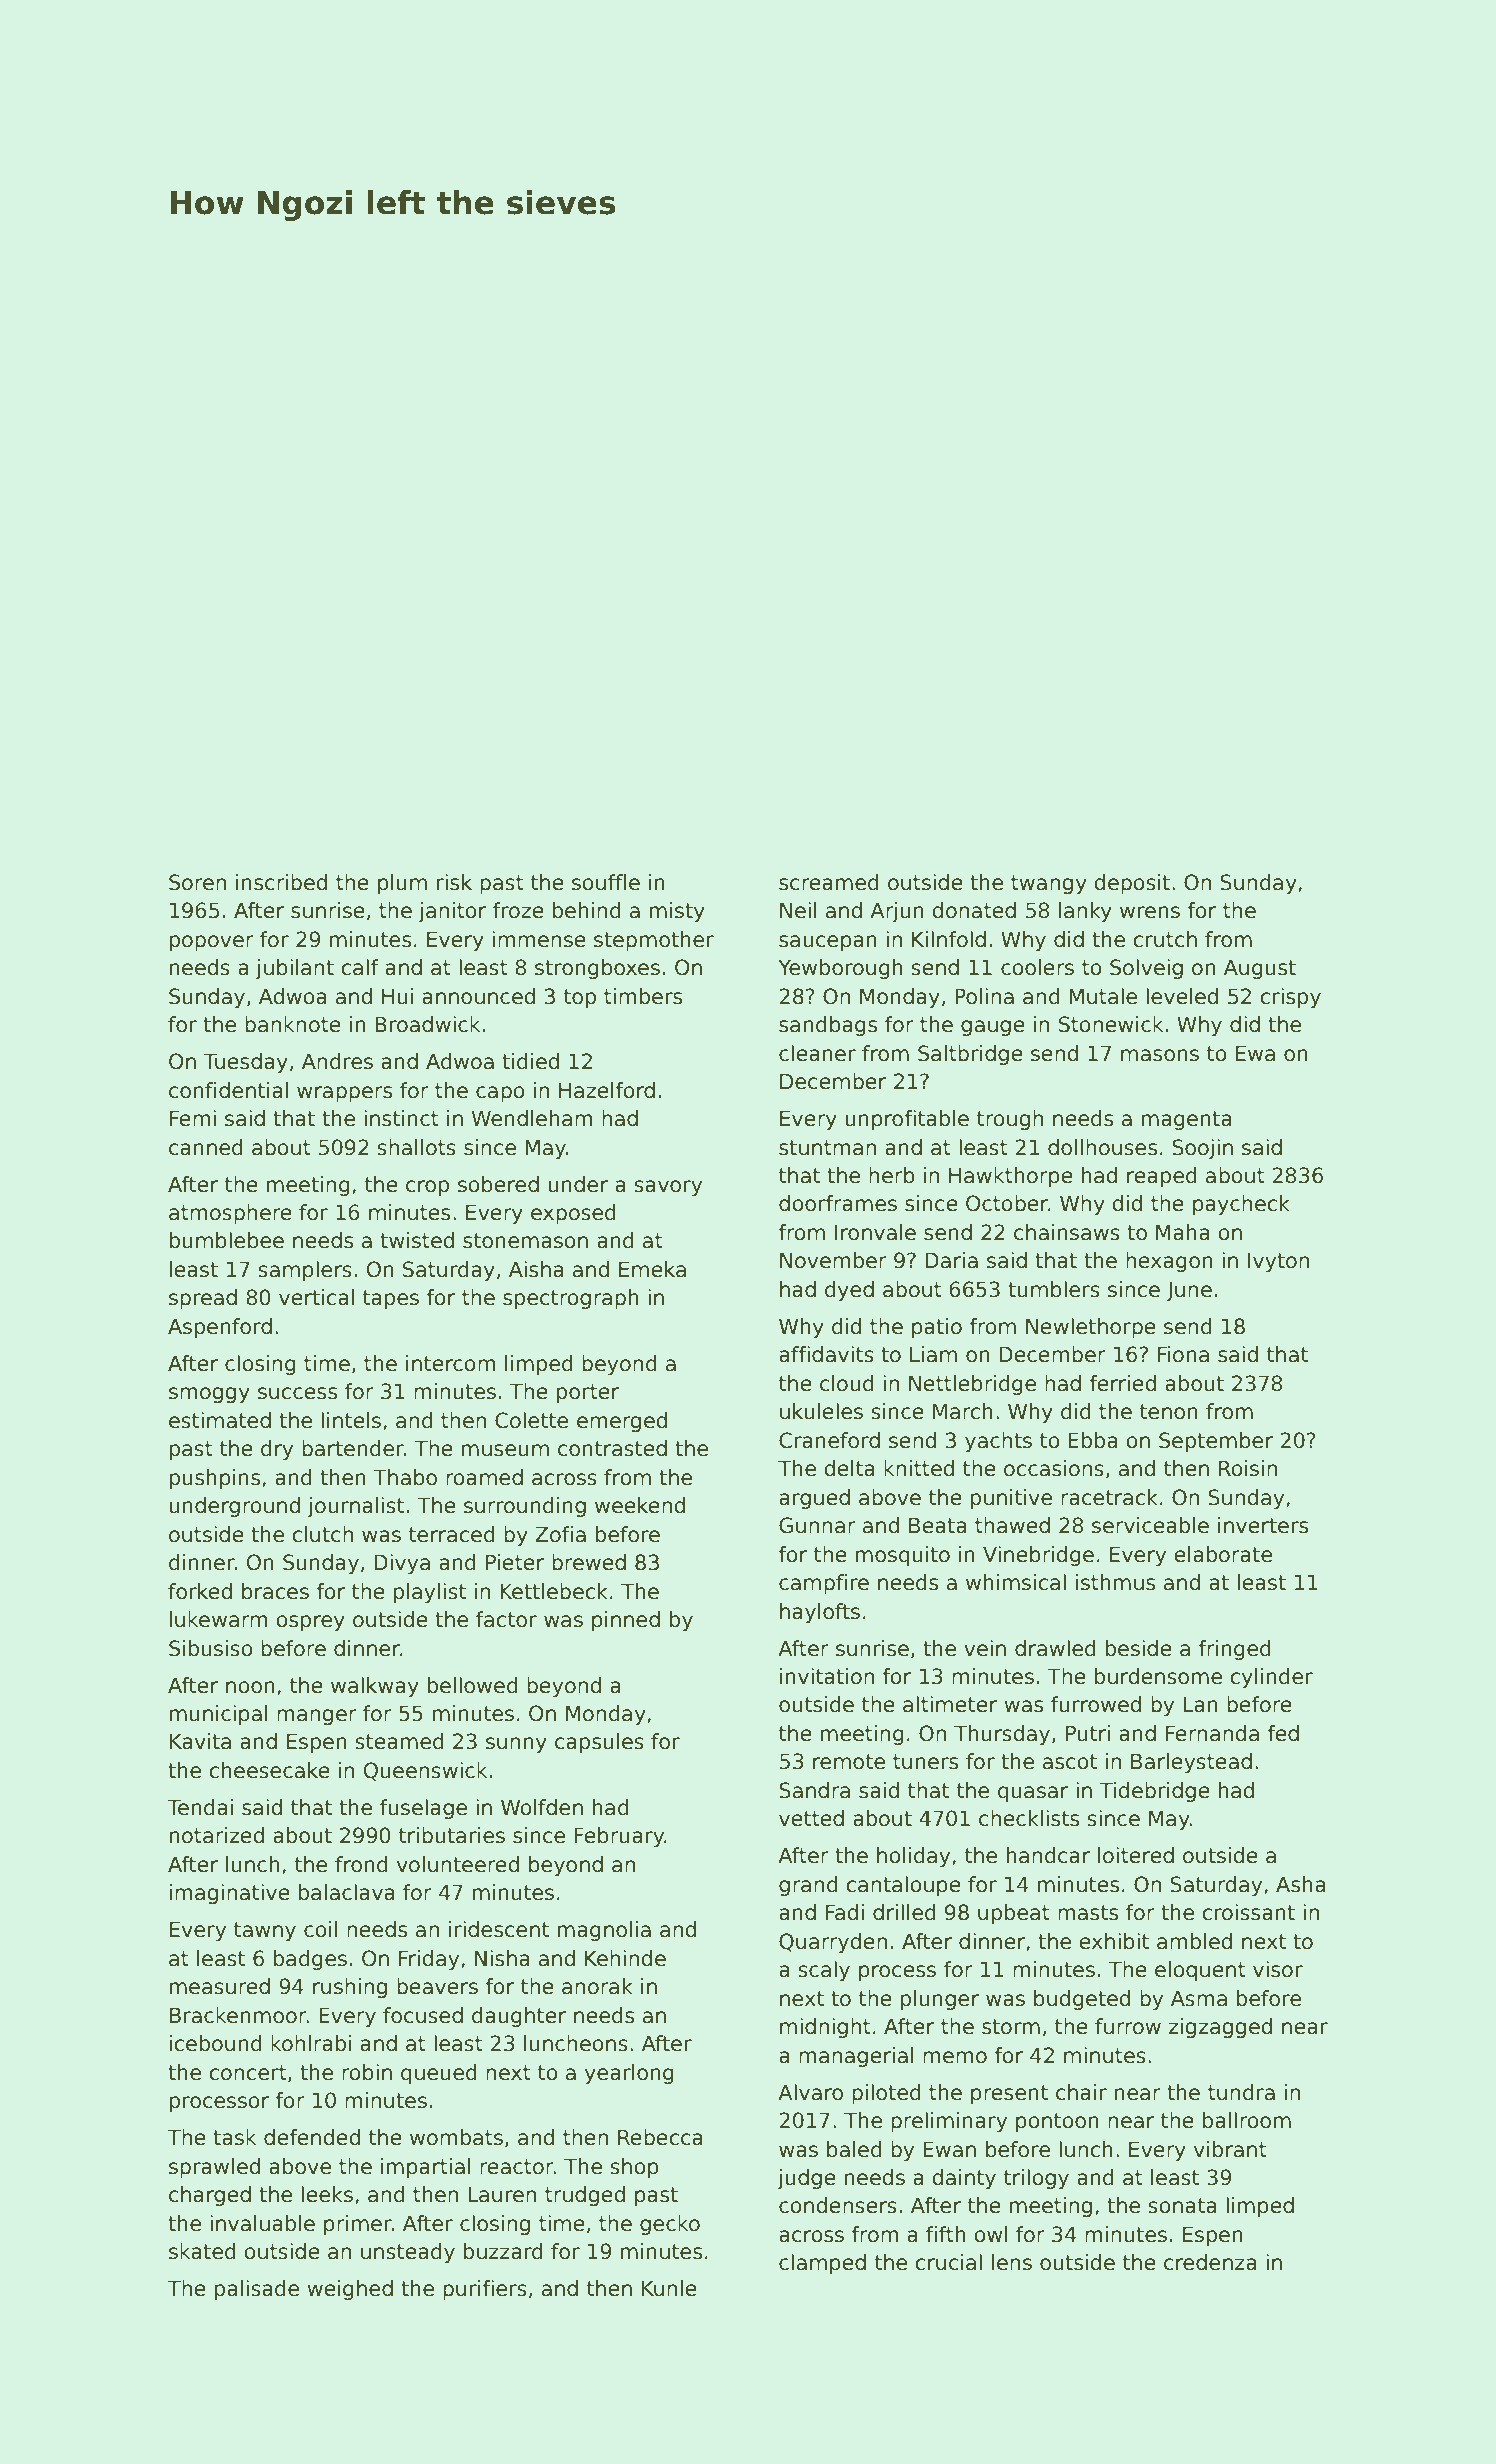  I want to click on stuntman, so click(827, 1148).
